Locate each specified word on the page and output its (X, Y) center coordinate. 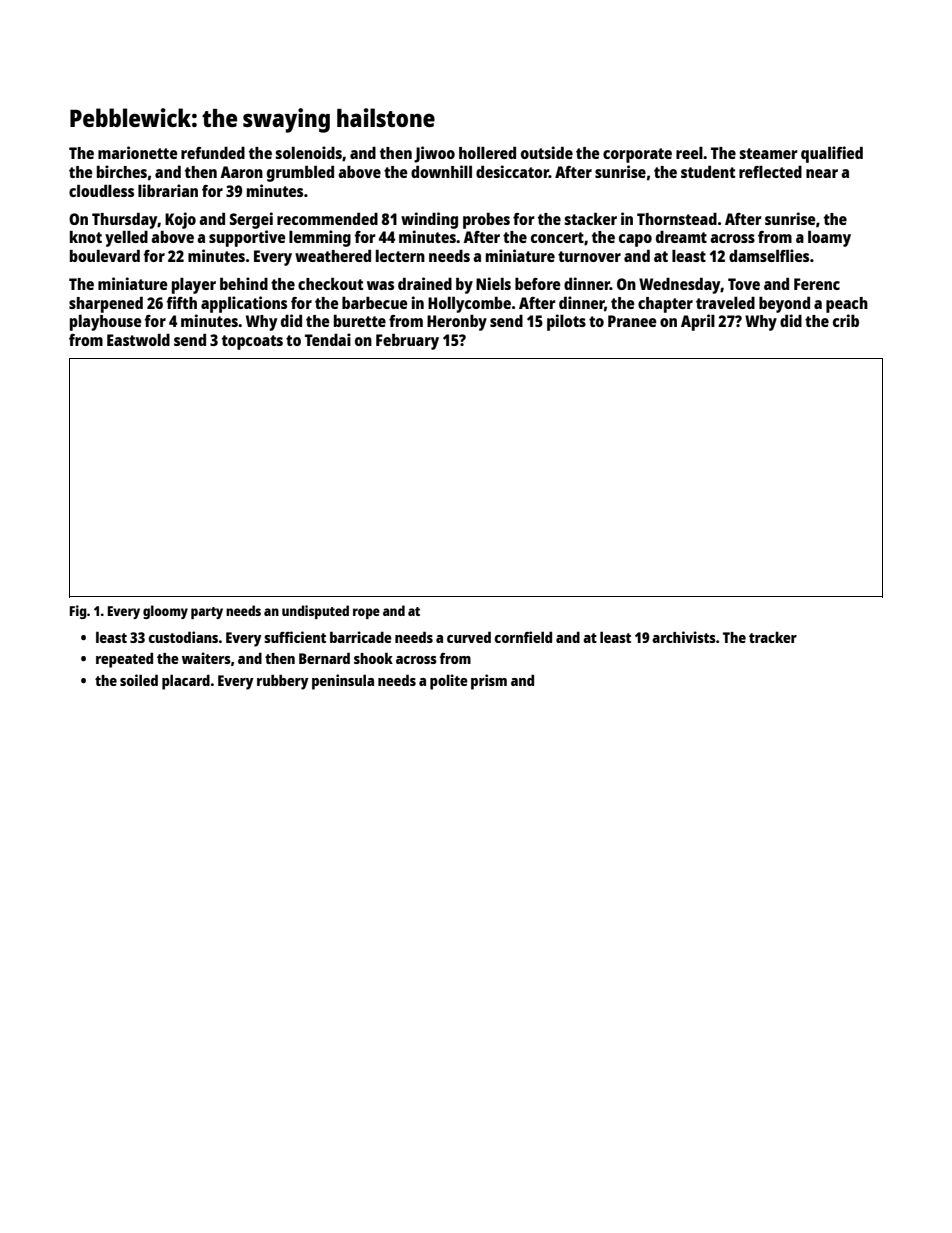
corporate (637, 155)
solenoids (308, 152)
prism (489, 682)
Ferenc (817, 284)
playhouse (106, 323)
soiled (139, 680)
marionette (138, 152)
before (538, 284)
